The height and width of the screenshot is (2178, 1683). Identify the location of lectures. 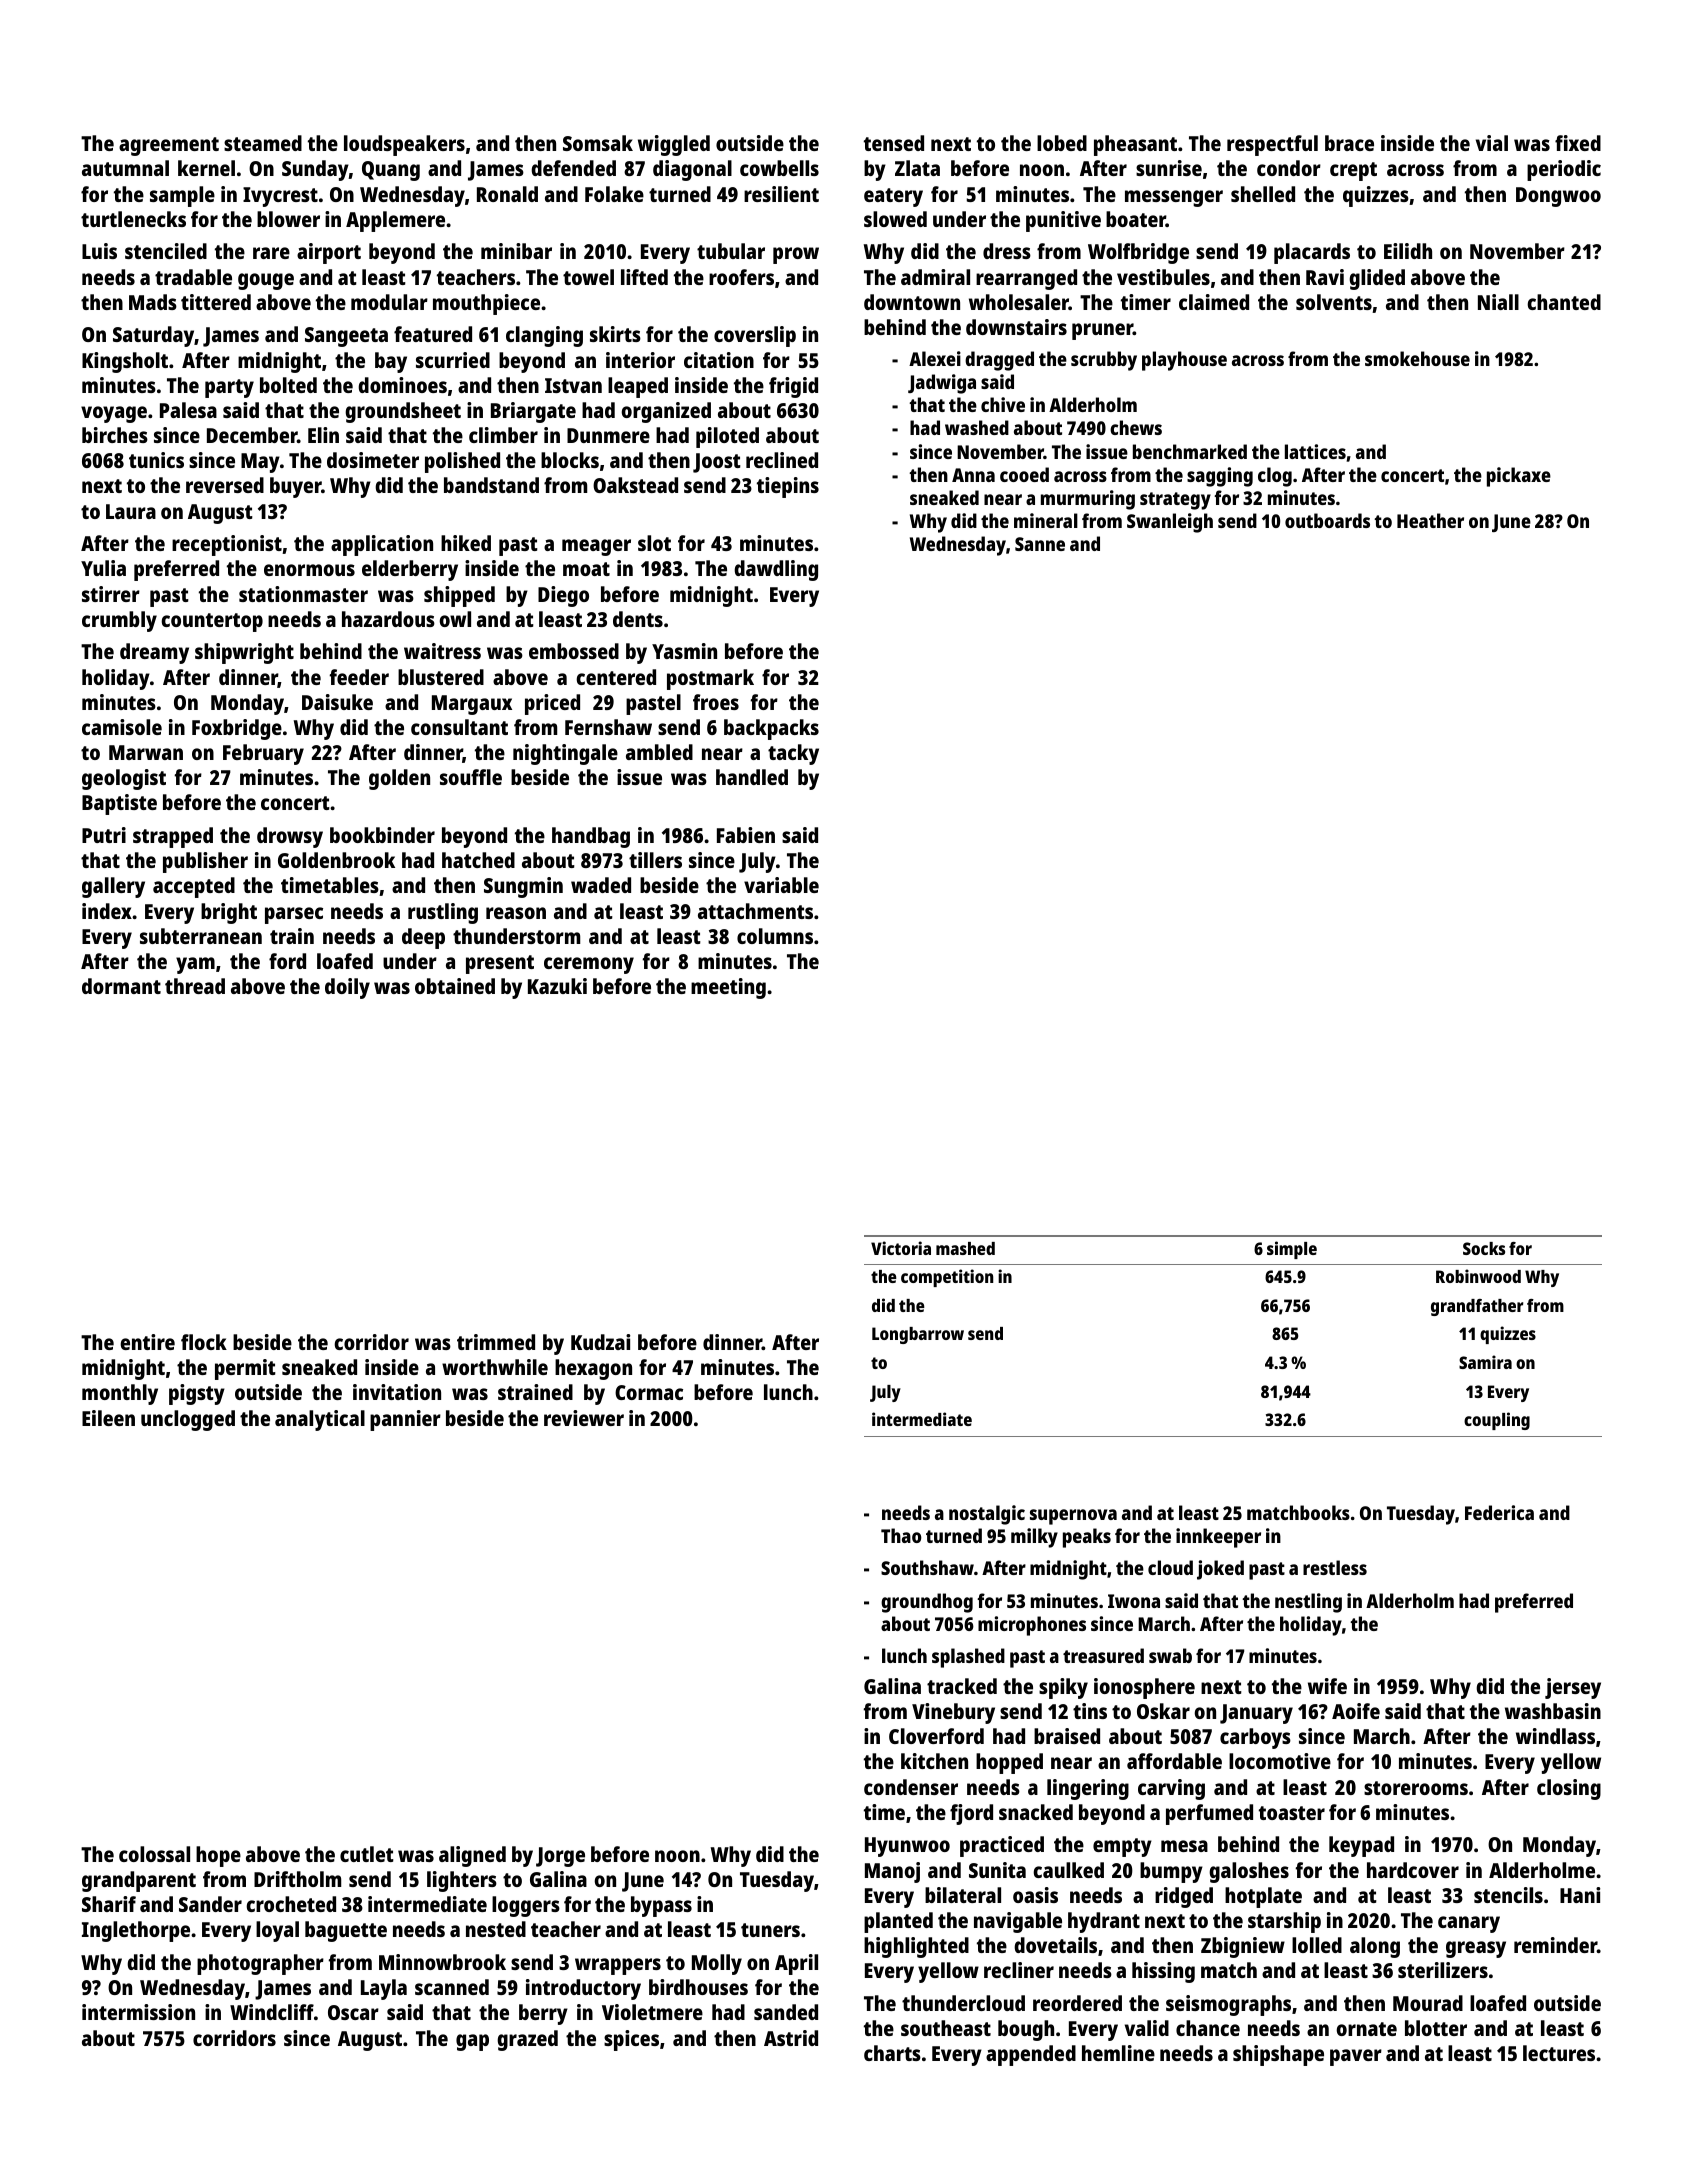
(1559, 2053).
